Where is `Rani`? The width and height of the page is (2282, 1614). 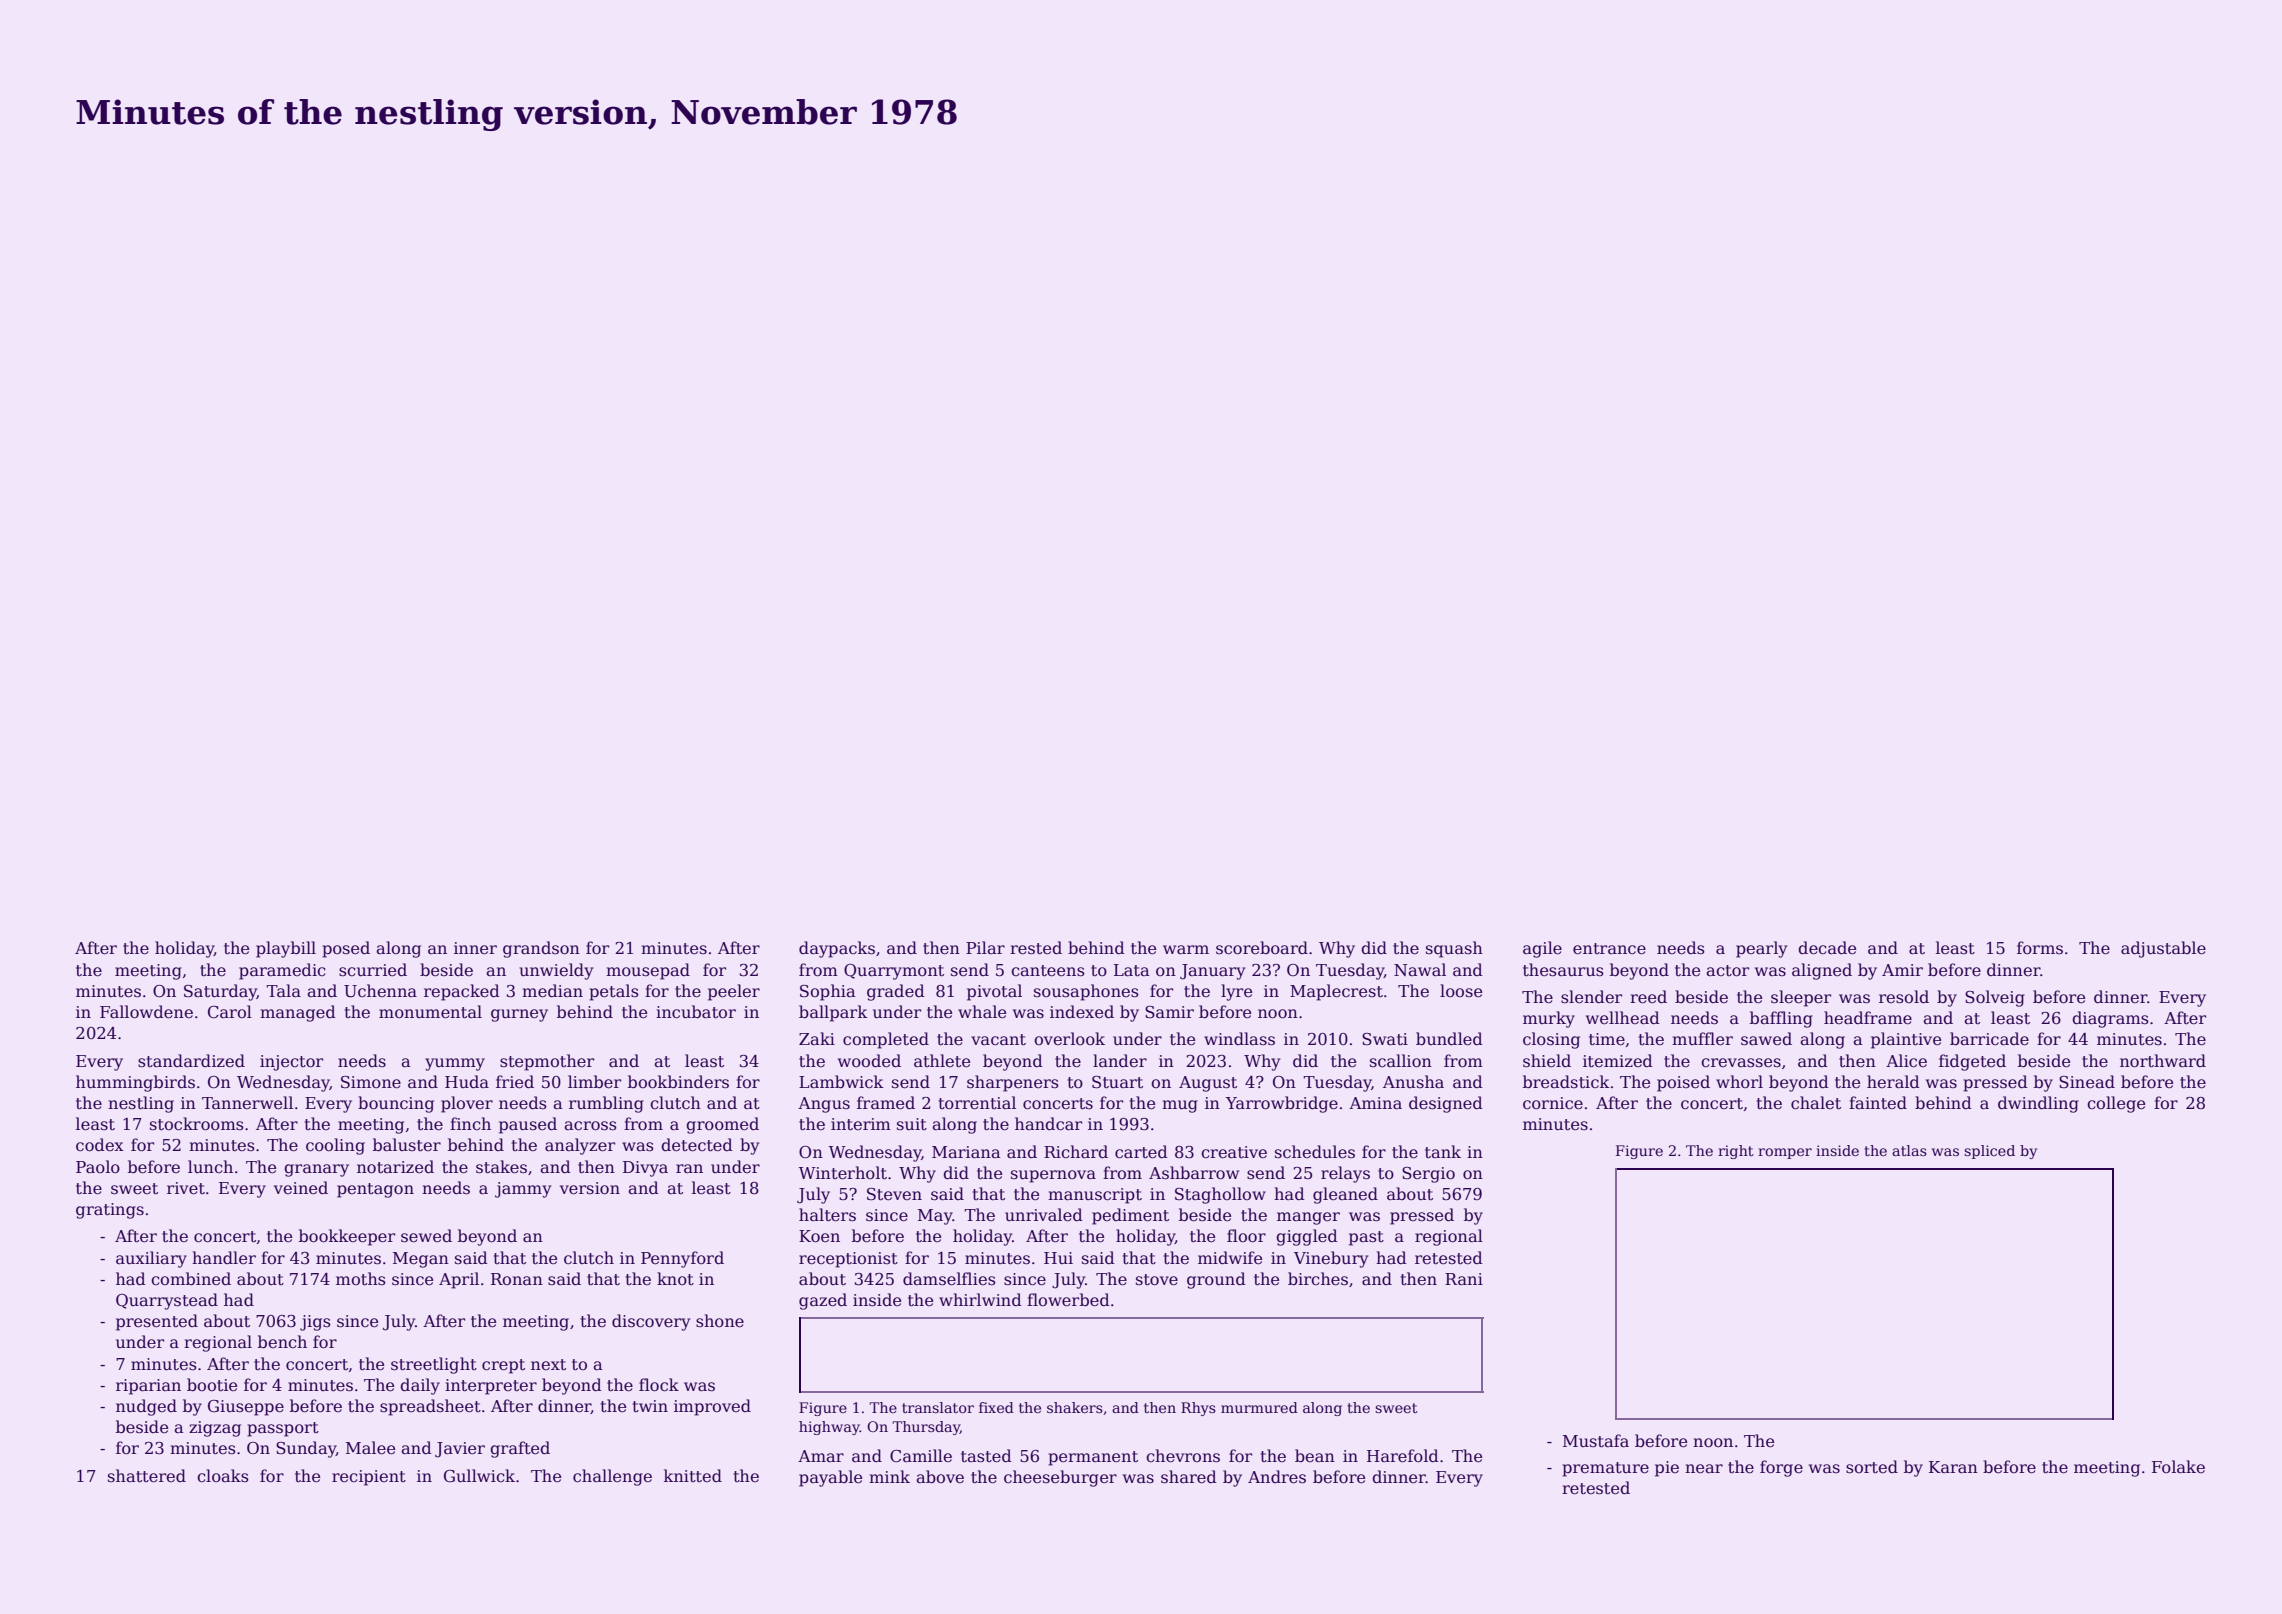
Rani is located at coordinates (1464, 1279).
